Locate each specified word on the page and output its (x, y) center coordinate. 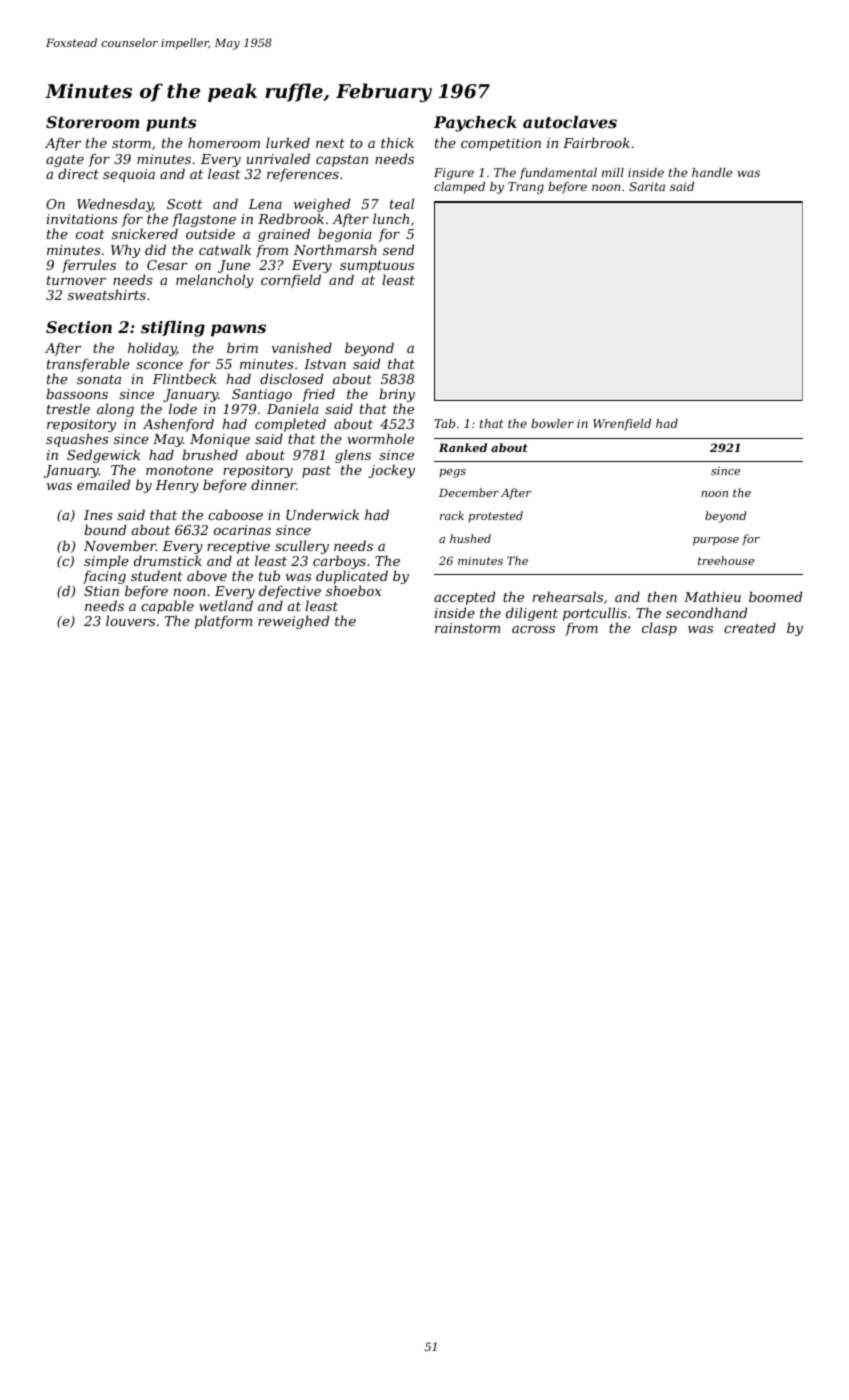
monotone (179, 470)
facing (104, 577)
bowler (552, 423)
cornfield (291, 281)
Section (79, 327)
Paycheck (475, 124)
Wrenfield (622, 425)
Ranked (463, 447)
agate (65, 161)
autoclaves (570, 122)
